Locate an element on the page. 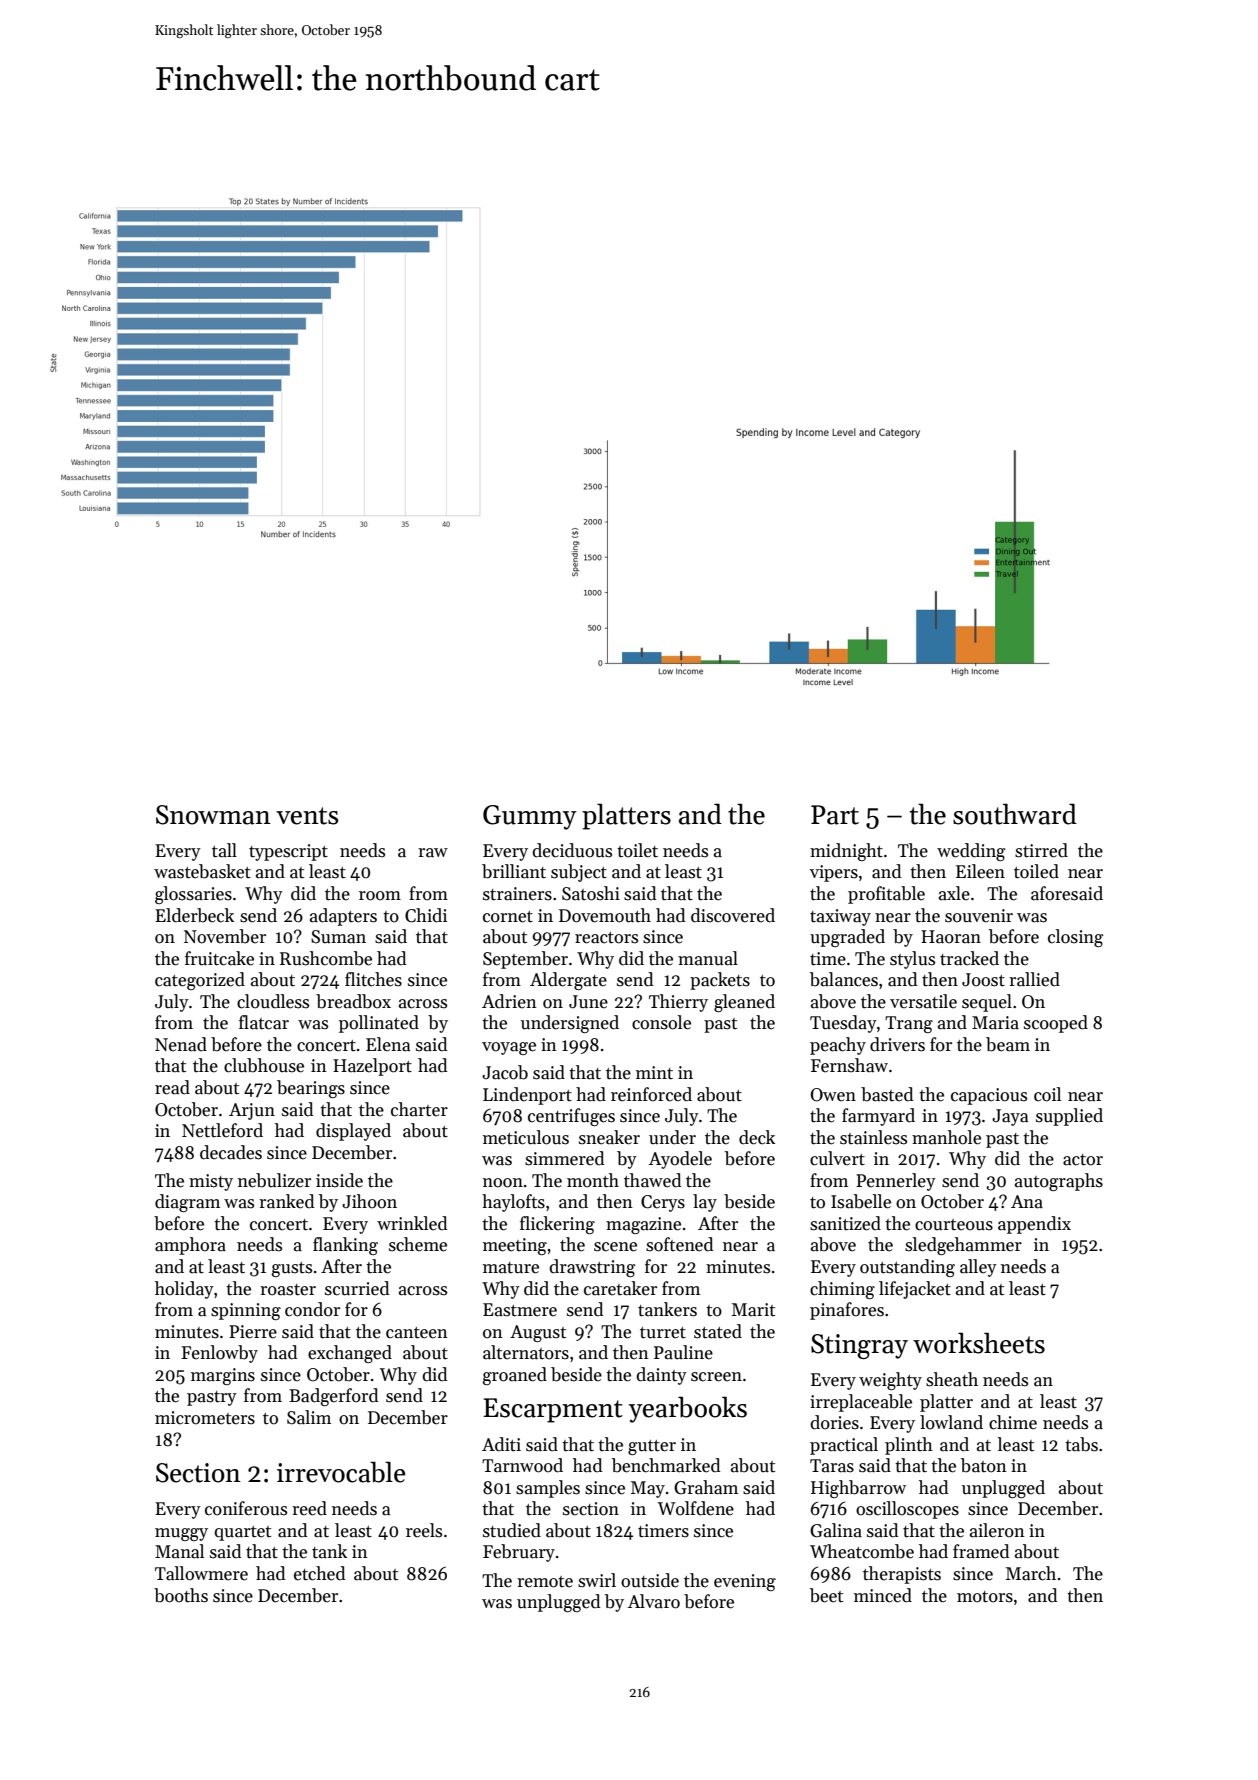  autographs is located at coordinates (1059, 1182).
